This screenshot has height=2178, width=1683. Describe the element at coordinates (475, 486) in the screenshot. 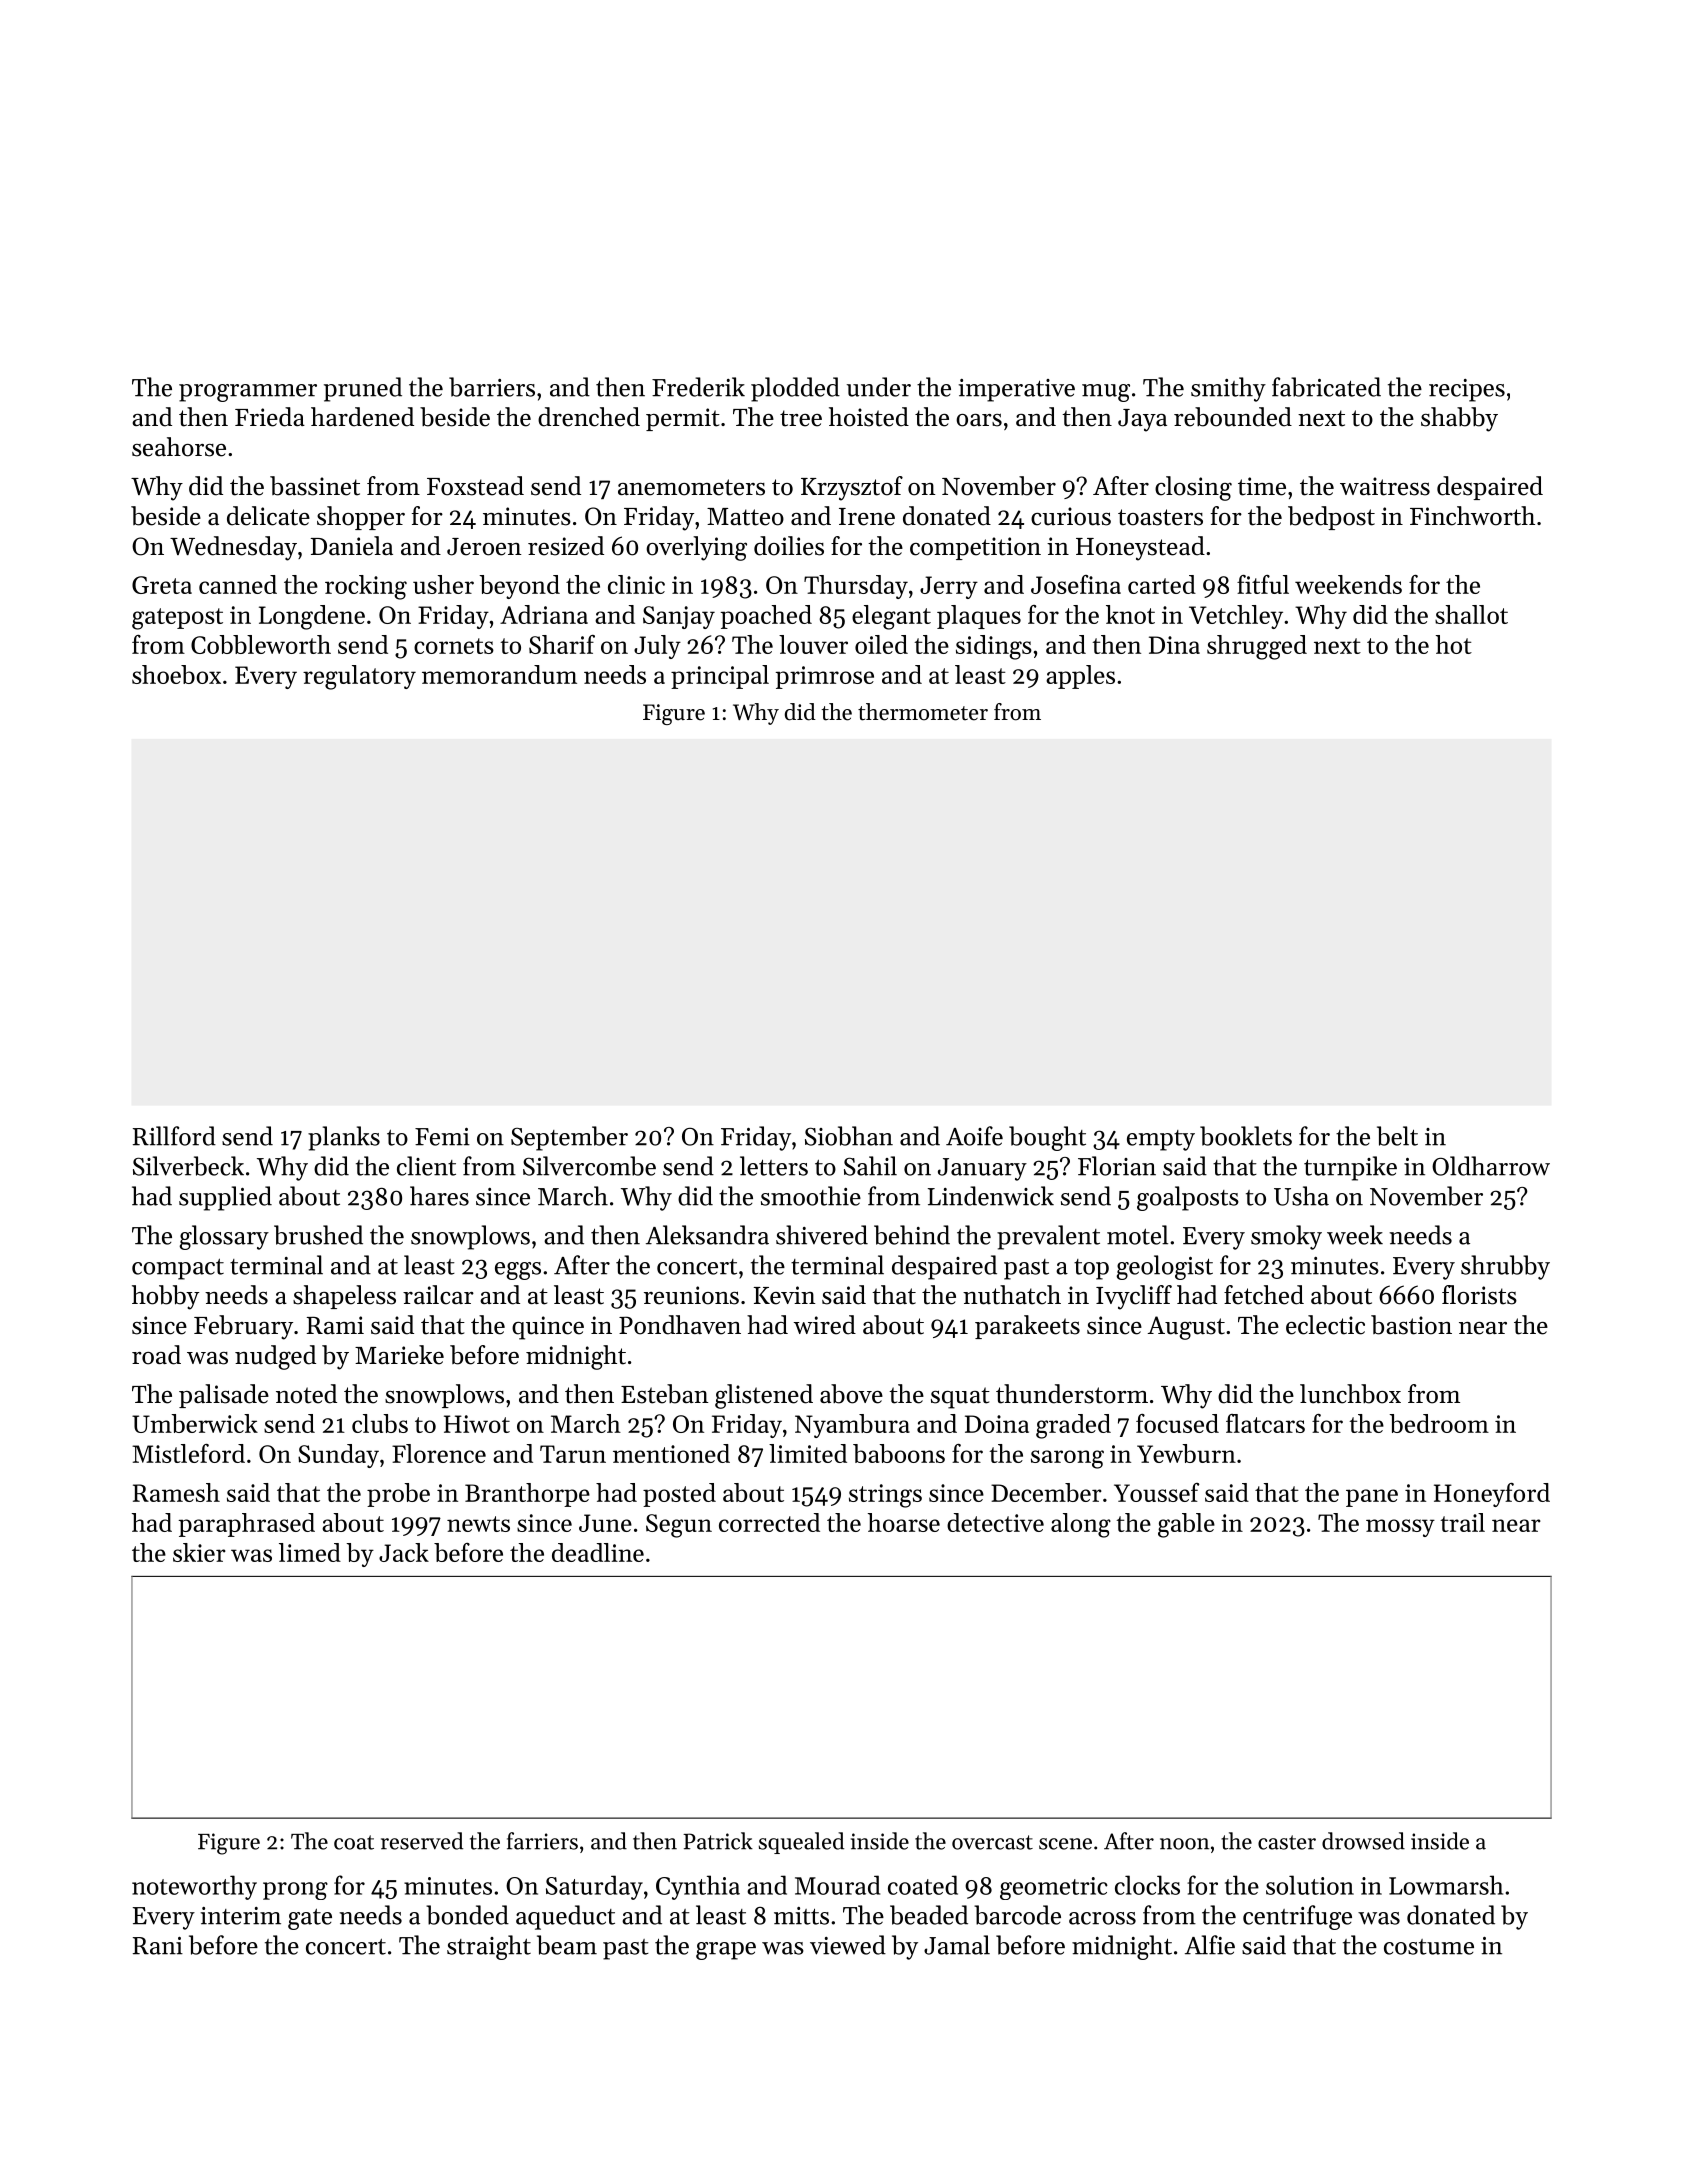

I see `Foxstead` at that location.
